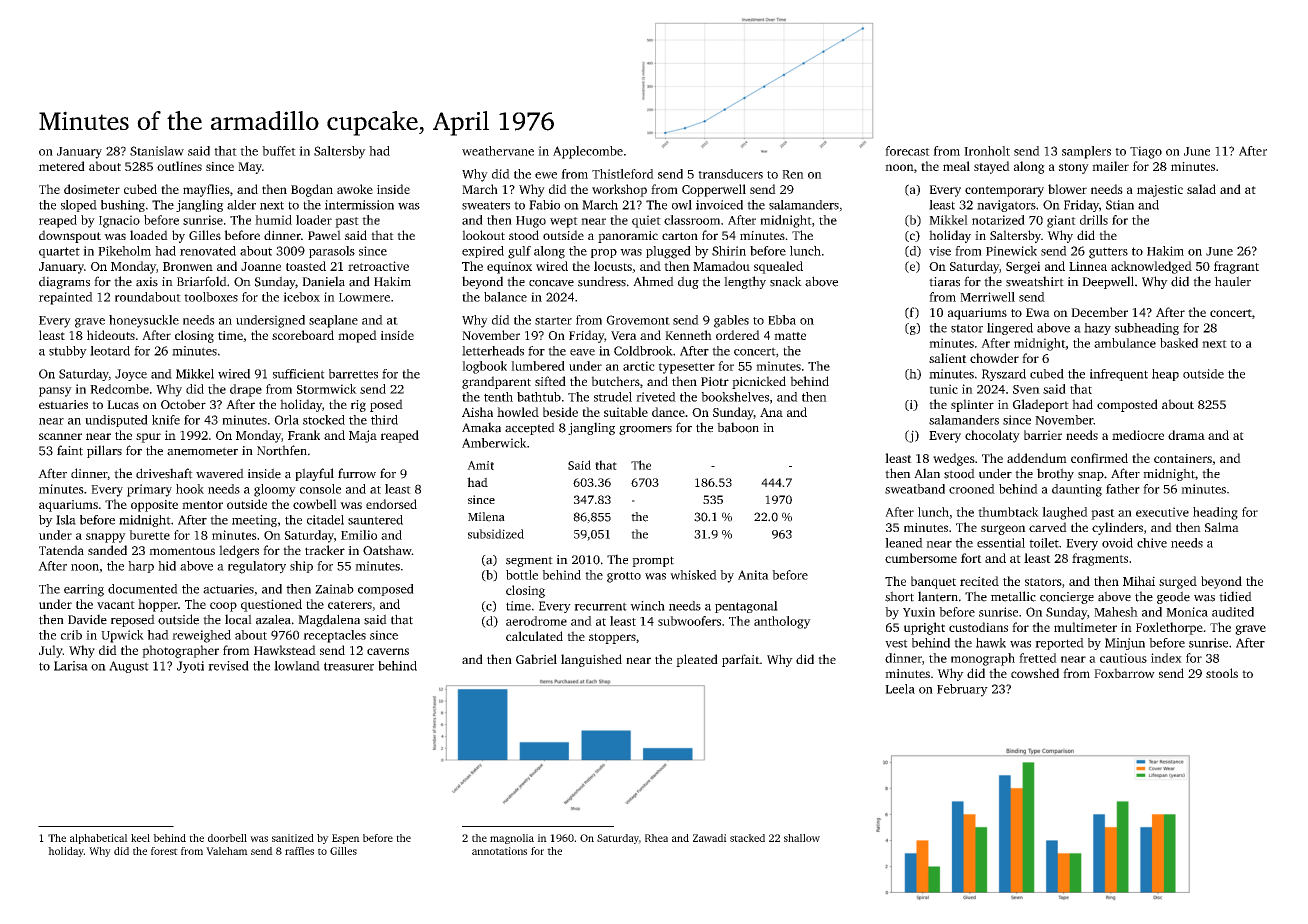 Image resolution: width=1308 pixels, height=924 pixels. What do you see at coordinates (99, 839) in the screenshot?
I see `alphabetical` at bounding box center [99, 839].
